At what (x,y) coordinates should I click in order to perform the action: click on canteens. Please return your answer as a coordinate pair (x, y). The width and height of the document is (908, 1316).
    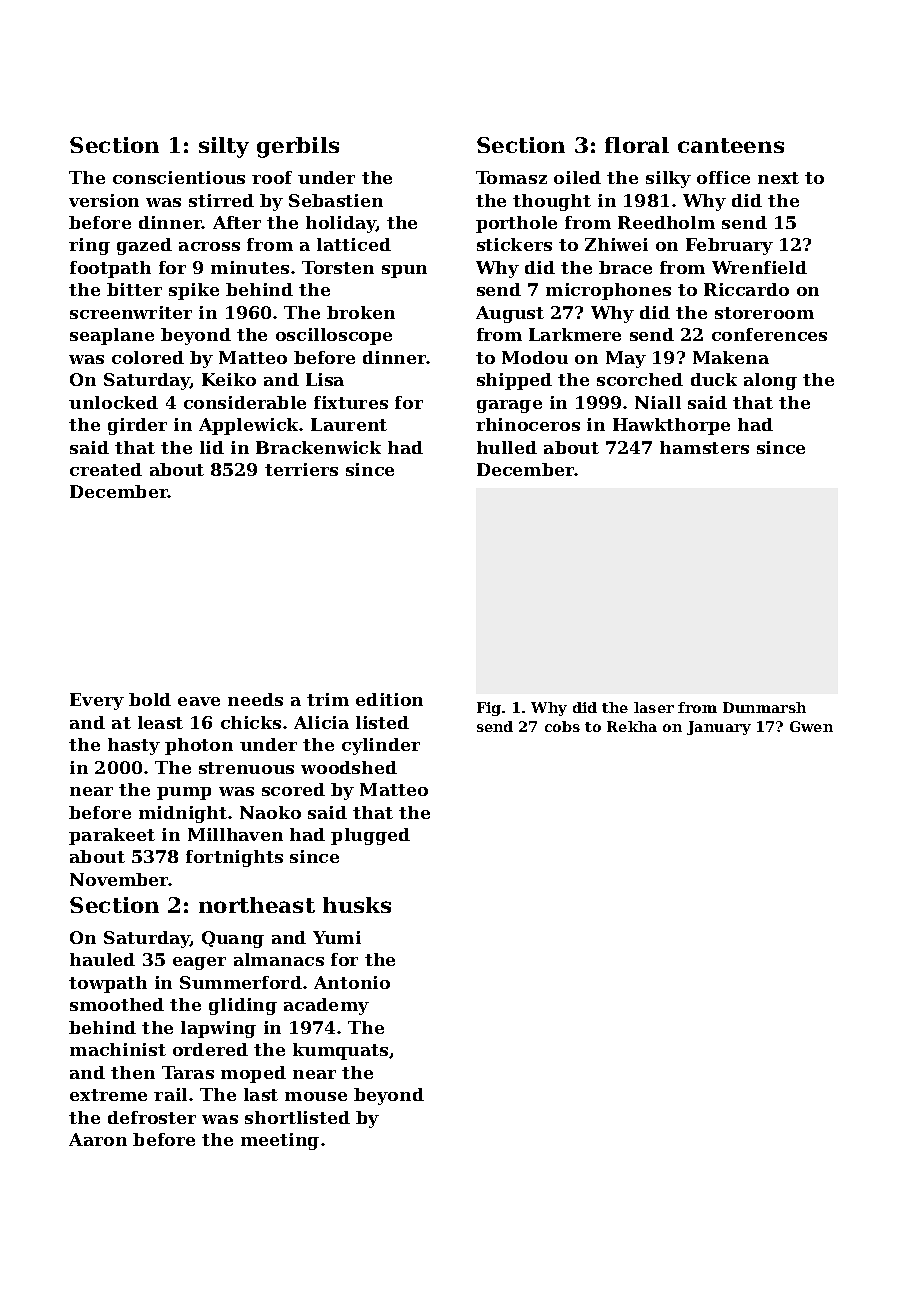
    Looking at the image, I should click on (731, 145).
